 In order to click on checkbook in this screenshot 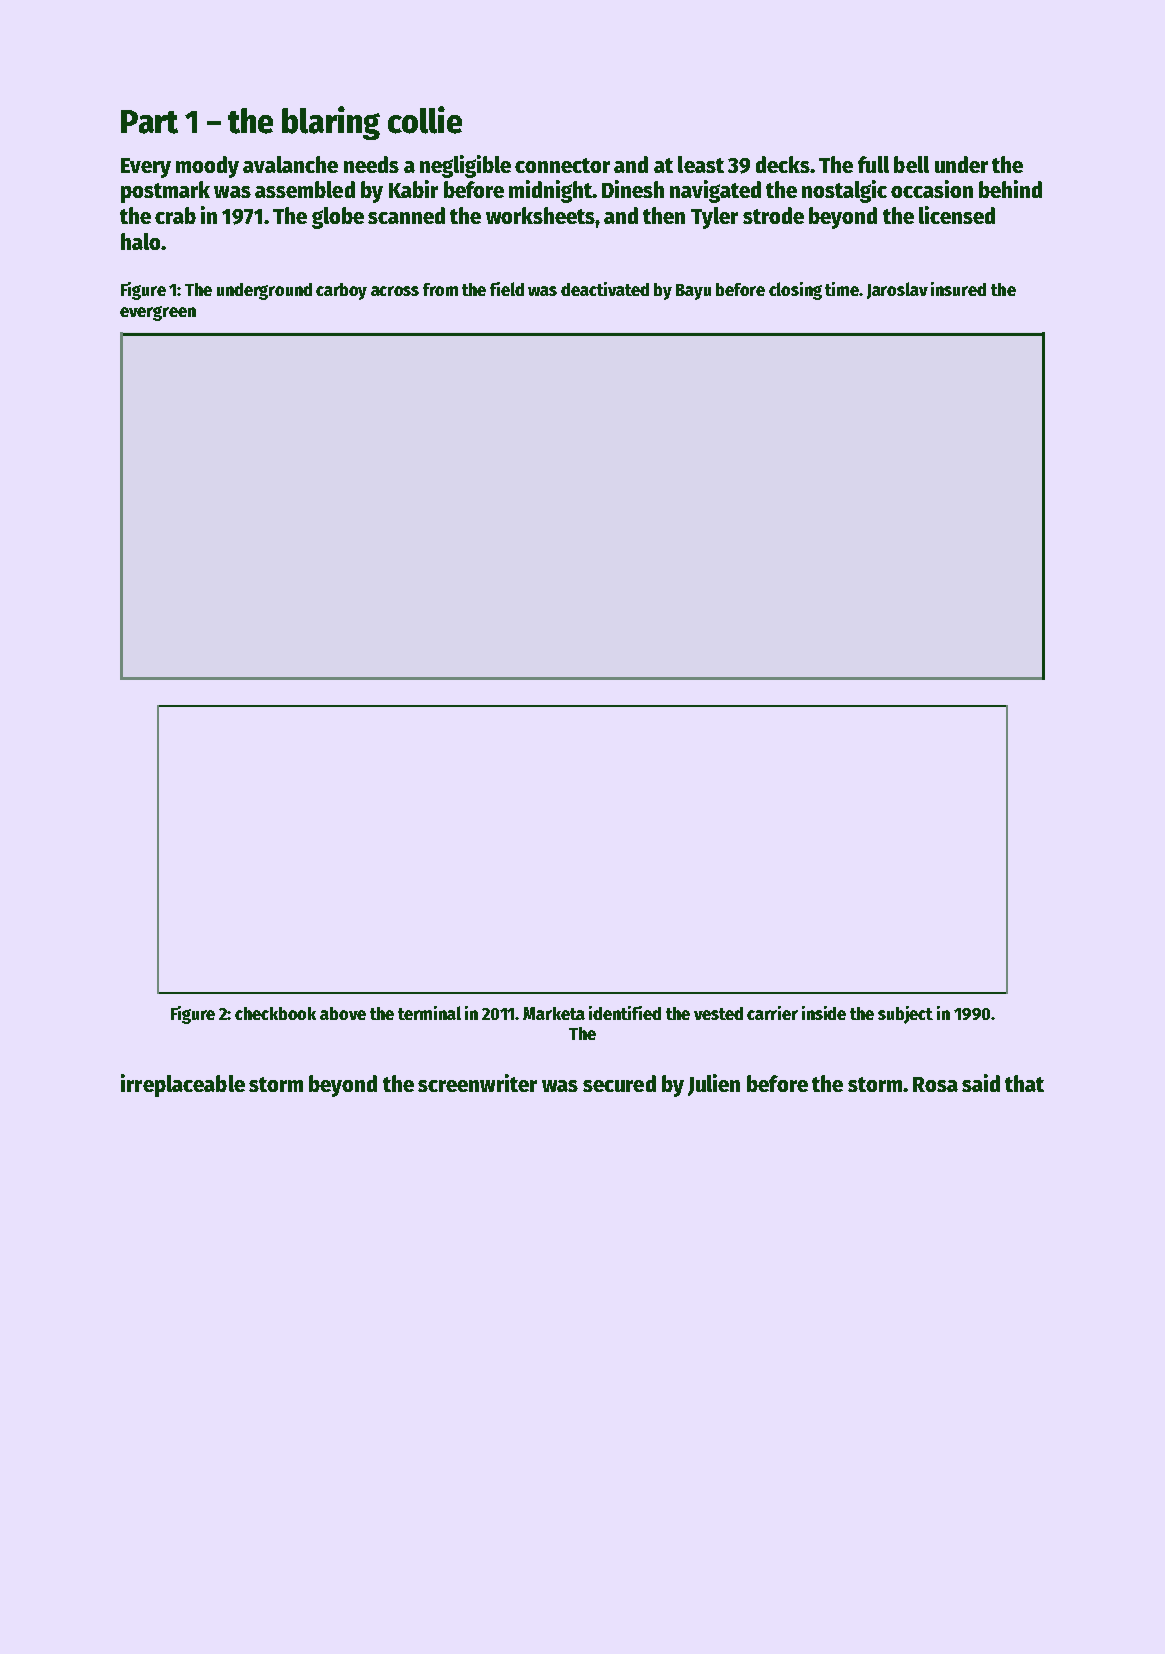, I will do `click(275, 1013)`.
